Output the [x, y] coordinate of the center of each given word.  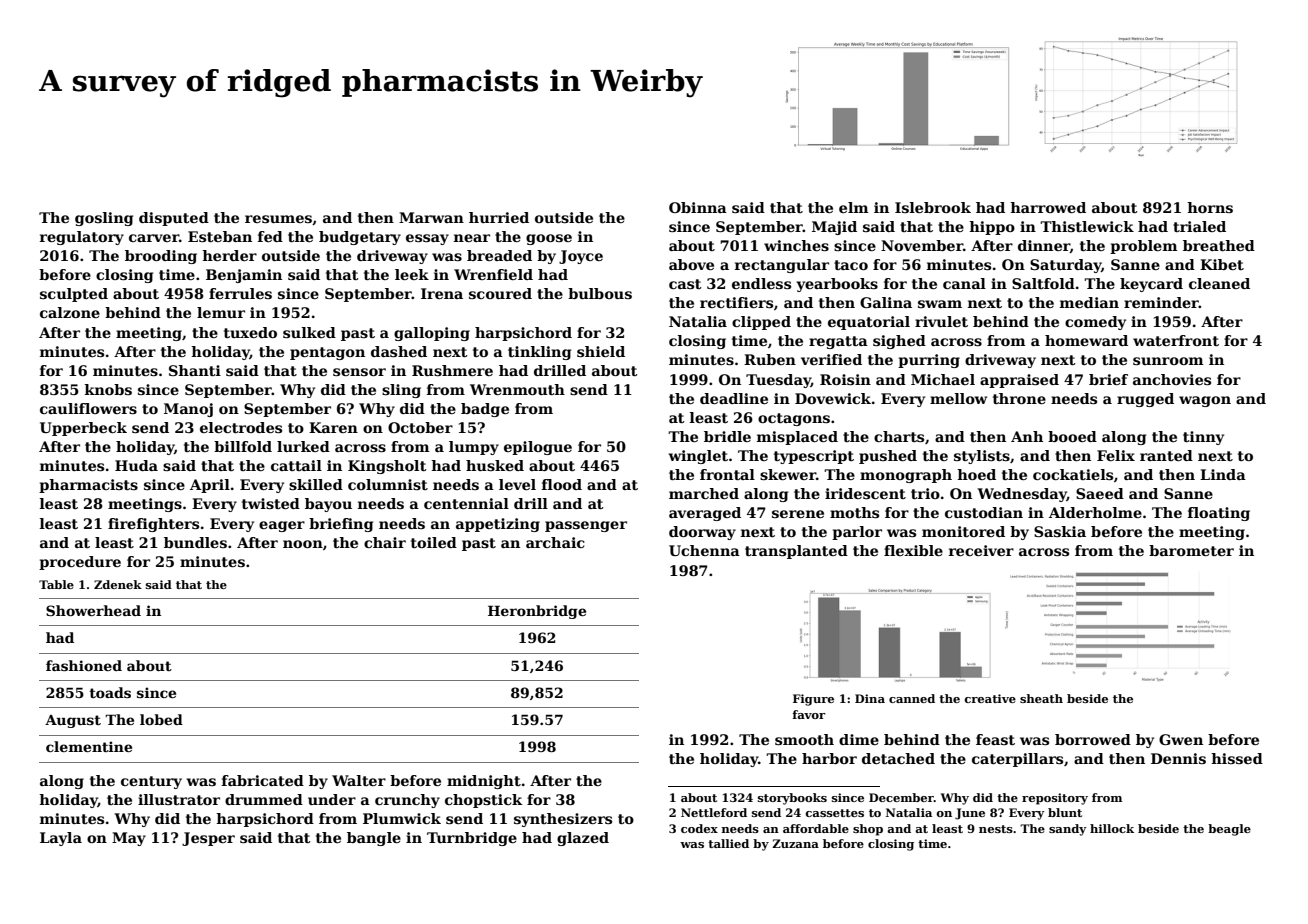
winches [796, 245]
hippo [992, 228]
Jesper [208, 839]
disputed [174, 219]
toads [110, 692]
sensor [359, 372]
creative [990, 698]
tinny [1203, 438]
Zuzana [795, 843]
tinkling [539, 353]
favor [809, 714]
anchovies [1172, 379]
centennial [466, 503]
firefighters [153, 525]
